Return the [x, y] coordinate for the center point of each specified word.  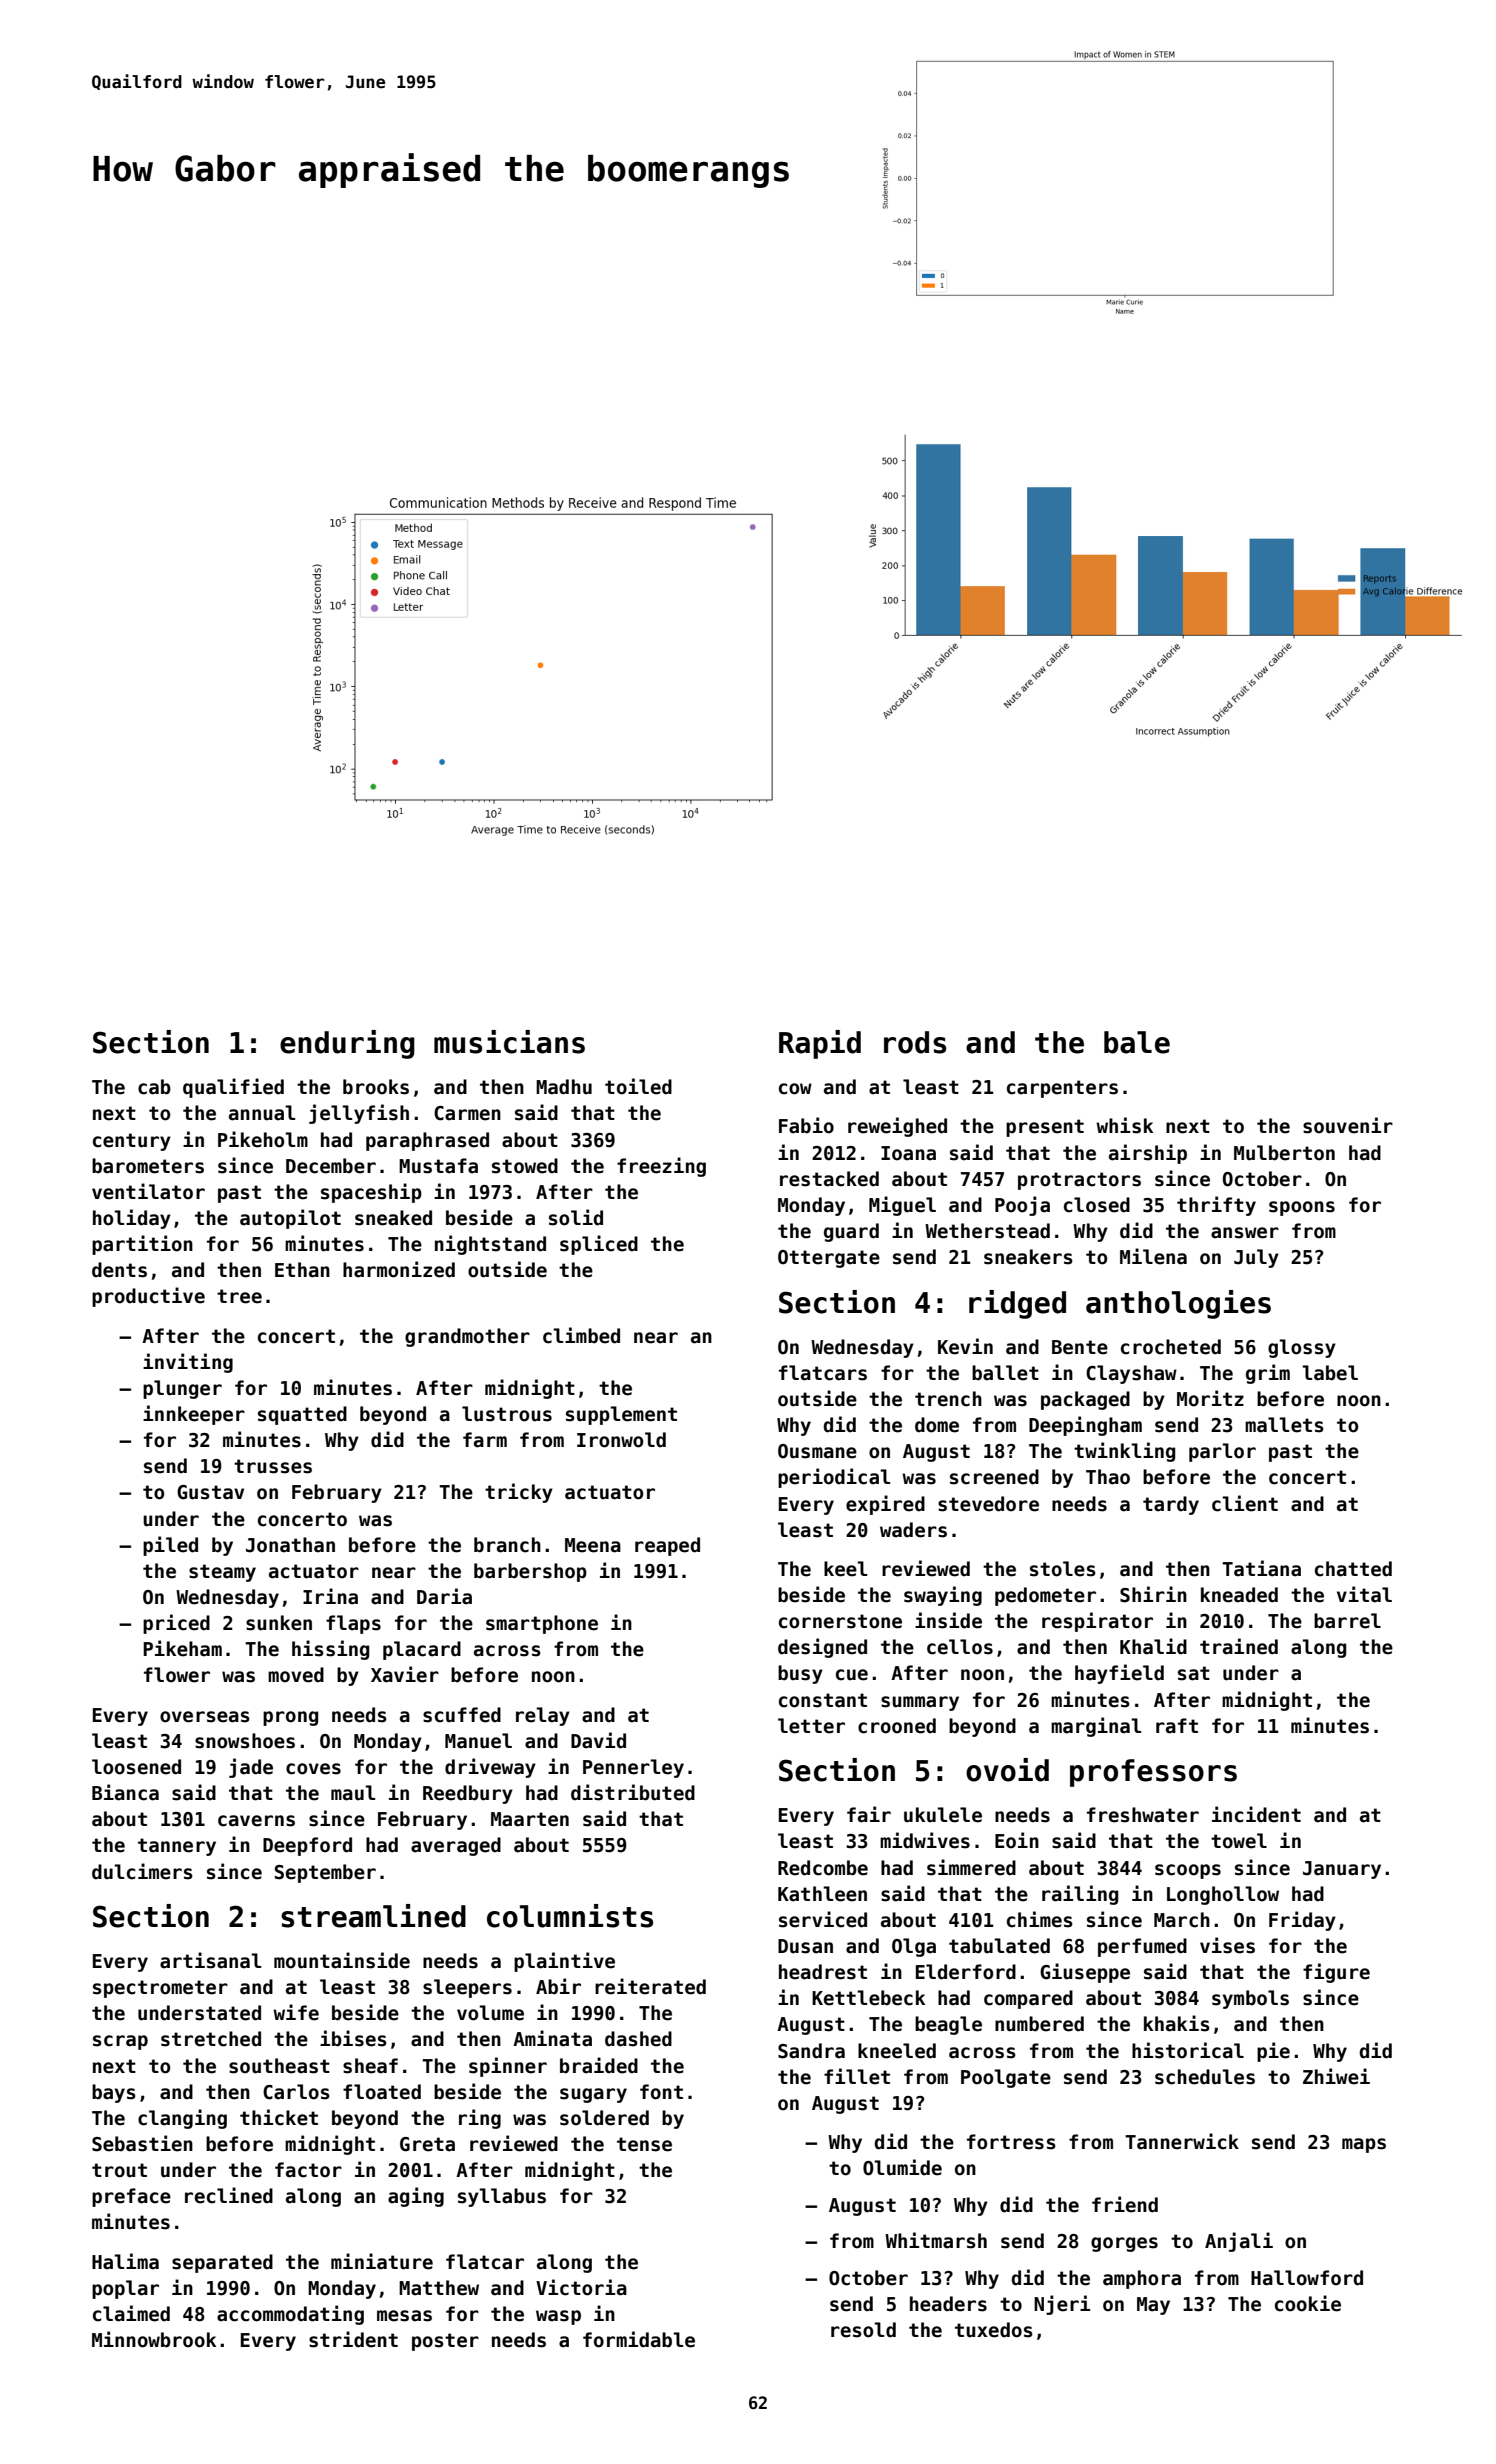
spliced [599, 1245]
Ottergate [829, 1259]
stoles [1063, 1569]
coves [313, 1769]
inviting [188, 1363]
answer [1245, 1233]
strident [353, 2339]
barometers [148, 1166]
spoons [1302, 1208]
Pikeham [182, 1648]
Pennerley [633, 1768]
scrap [120, 2042]
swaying [943, 1596]
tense [644, 2144]
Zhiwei [1336, 2076]
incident [1256, 1814]
